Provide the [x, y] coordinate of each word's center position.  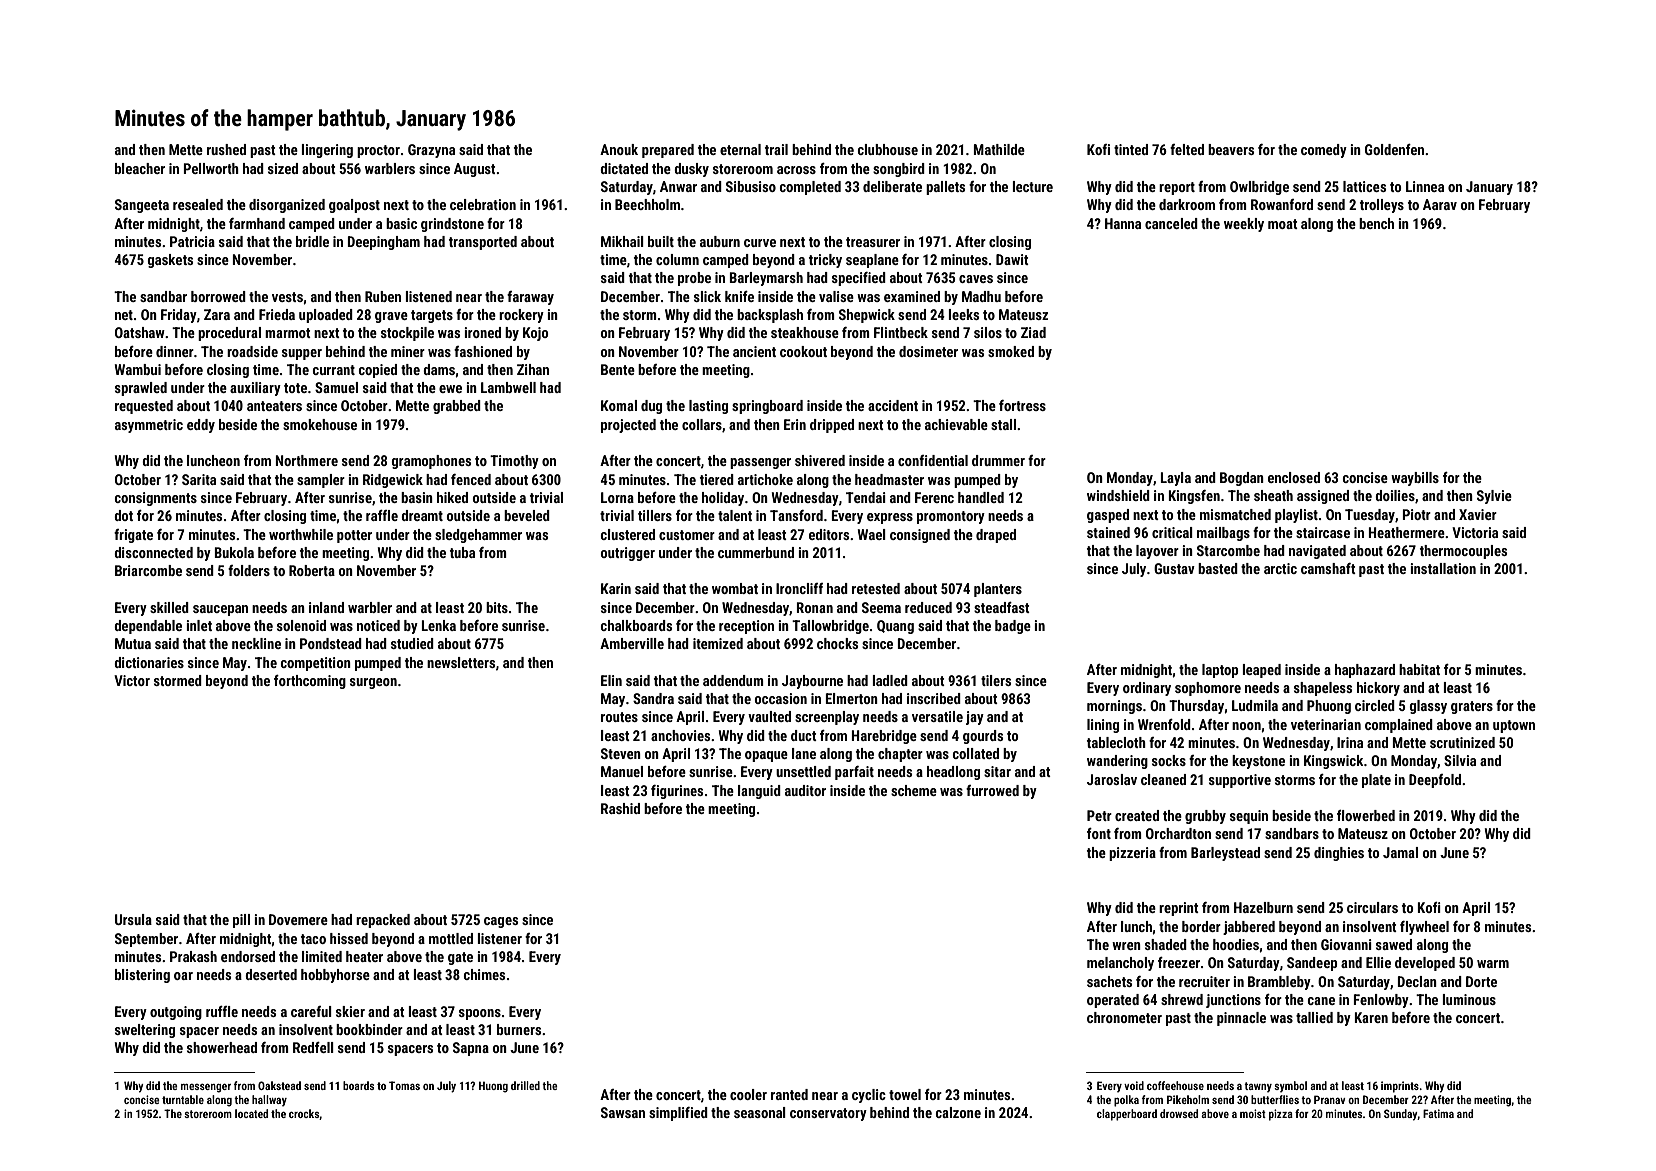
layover [1157, 552]
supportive [1240, 781]
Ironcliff [799, 588]
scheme [914, 790]
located [251, 1113]
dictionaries [149, 662]
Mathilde [999, 149]
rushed [226, 149]
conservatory [828, 1114]
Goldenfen [1394, 149]
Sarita [199, 479]
